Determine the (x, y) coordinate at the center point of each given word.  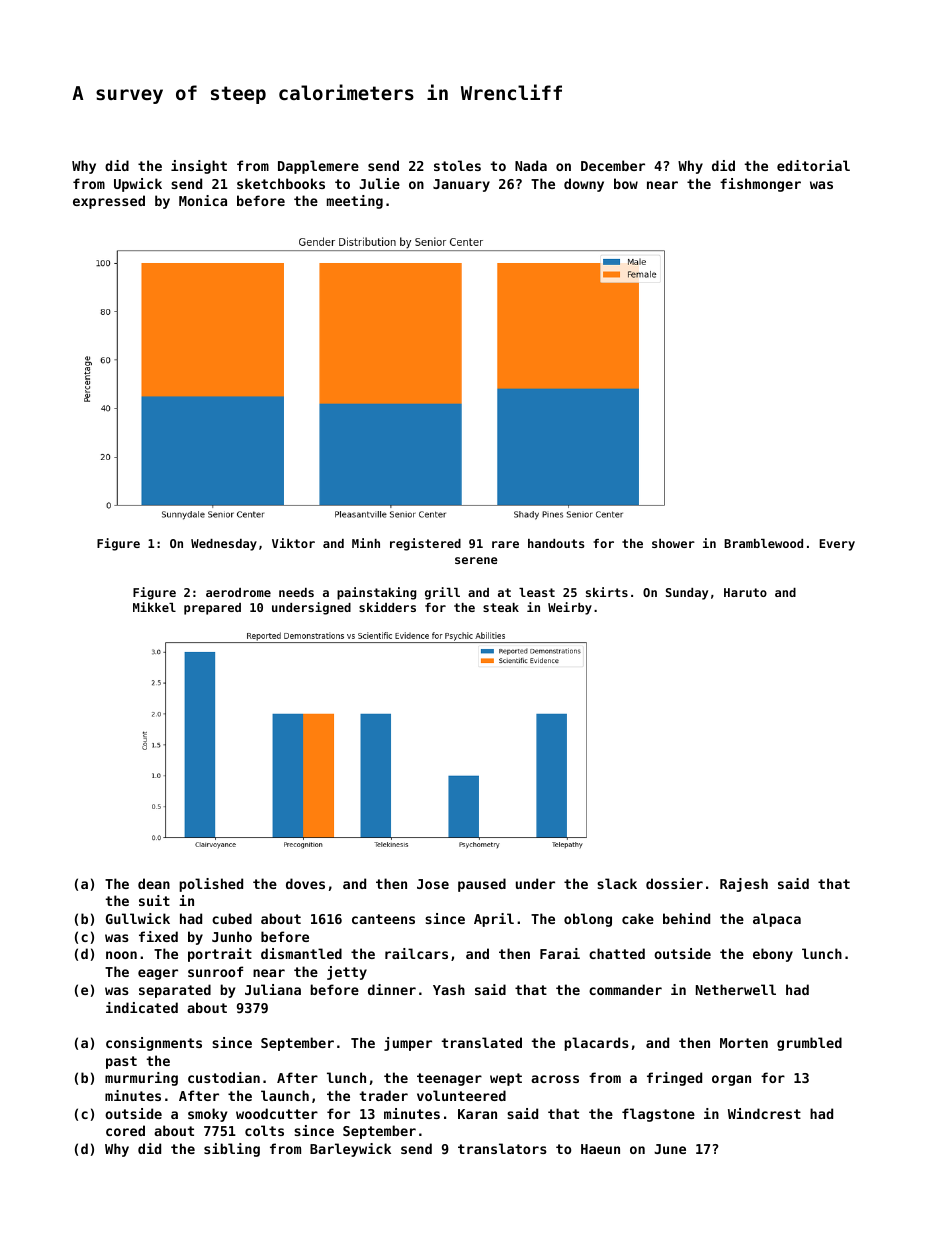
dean (154, 883)
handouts (556, 543)
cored (125, 1130)
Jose (433, 884)
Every (837, 545)
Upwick (138, 185)
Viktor (293, 543)
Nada (531, 165)
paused (482, 885)
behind (686, 918)
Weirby (570, 608)
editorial (813, 165)
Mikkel (154, 607)
